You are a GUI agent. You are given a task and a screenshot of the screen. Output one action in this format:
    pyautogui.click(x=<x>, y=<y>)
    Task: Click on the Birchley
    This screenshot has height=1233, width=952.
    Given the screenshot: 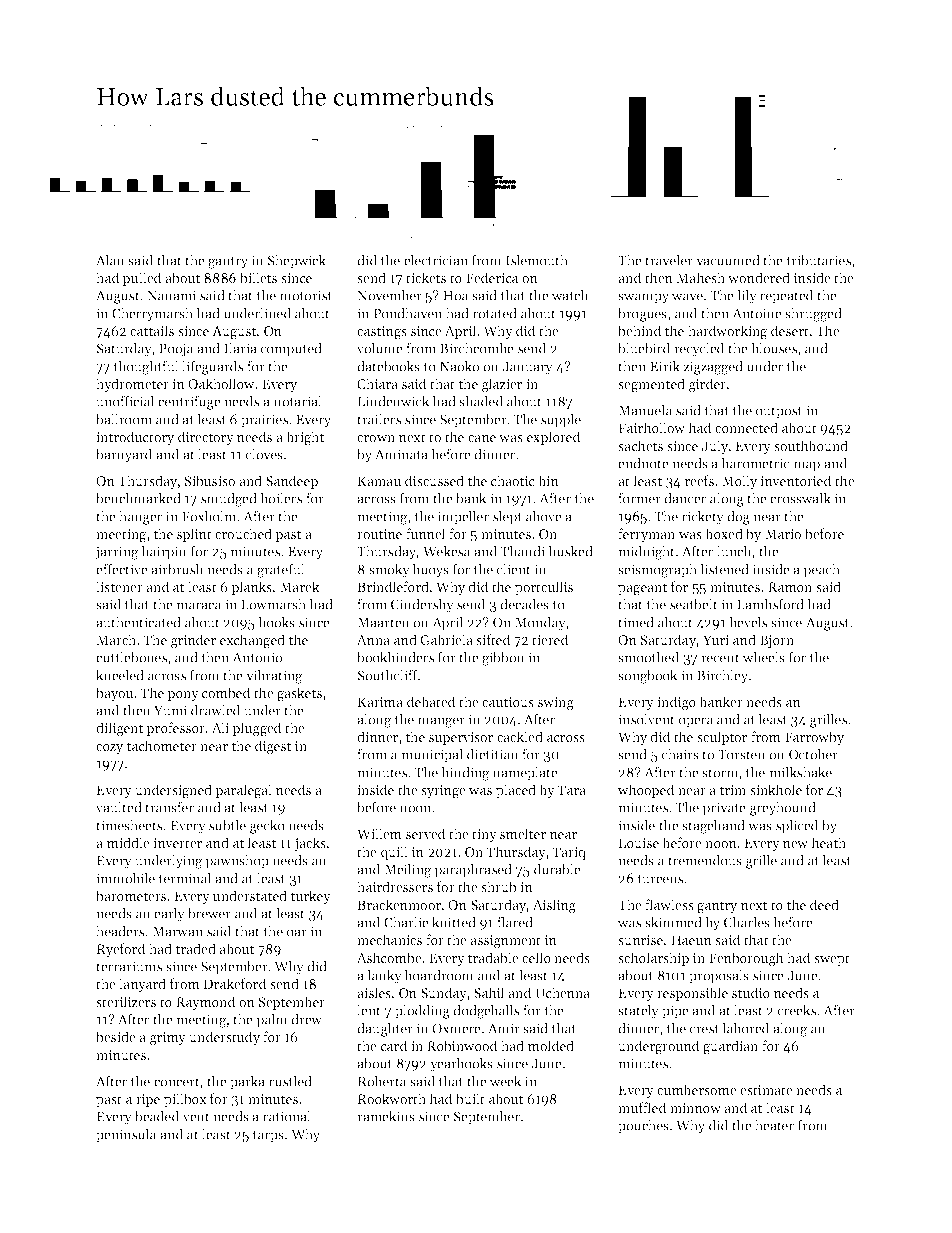 What is the action you would take?
    pyautogui.click(x=722, y=677)
